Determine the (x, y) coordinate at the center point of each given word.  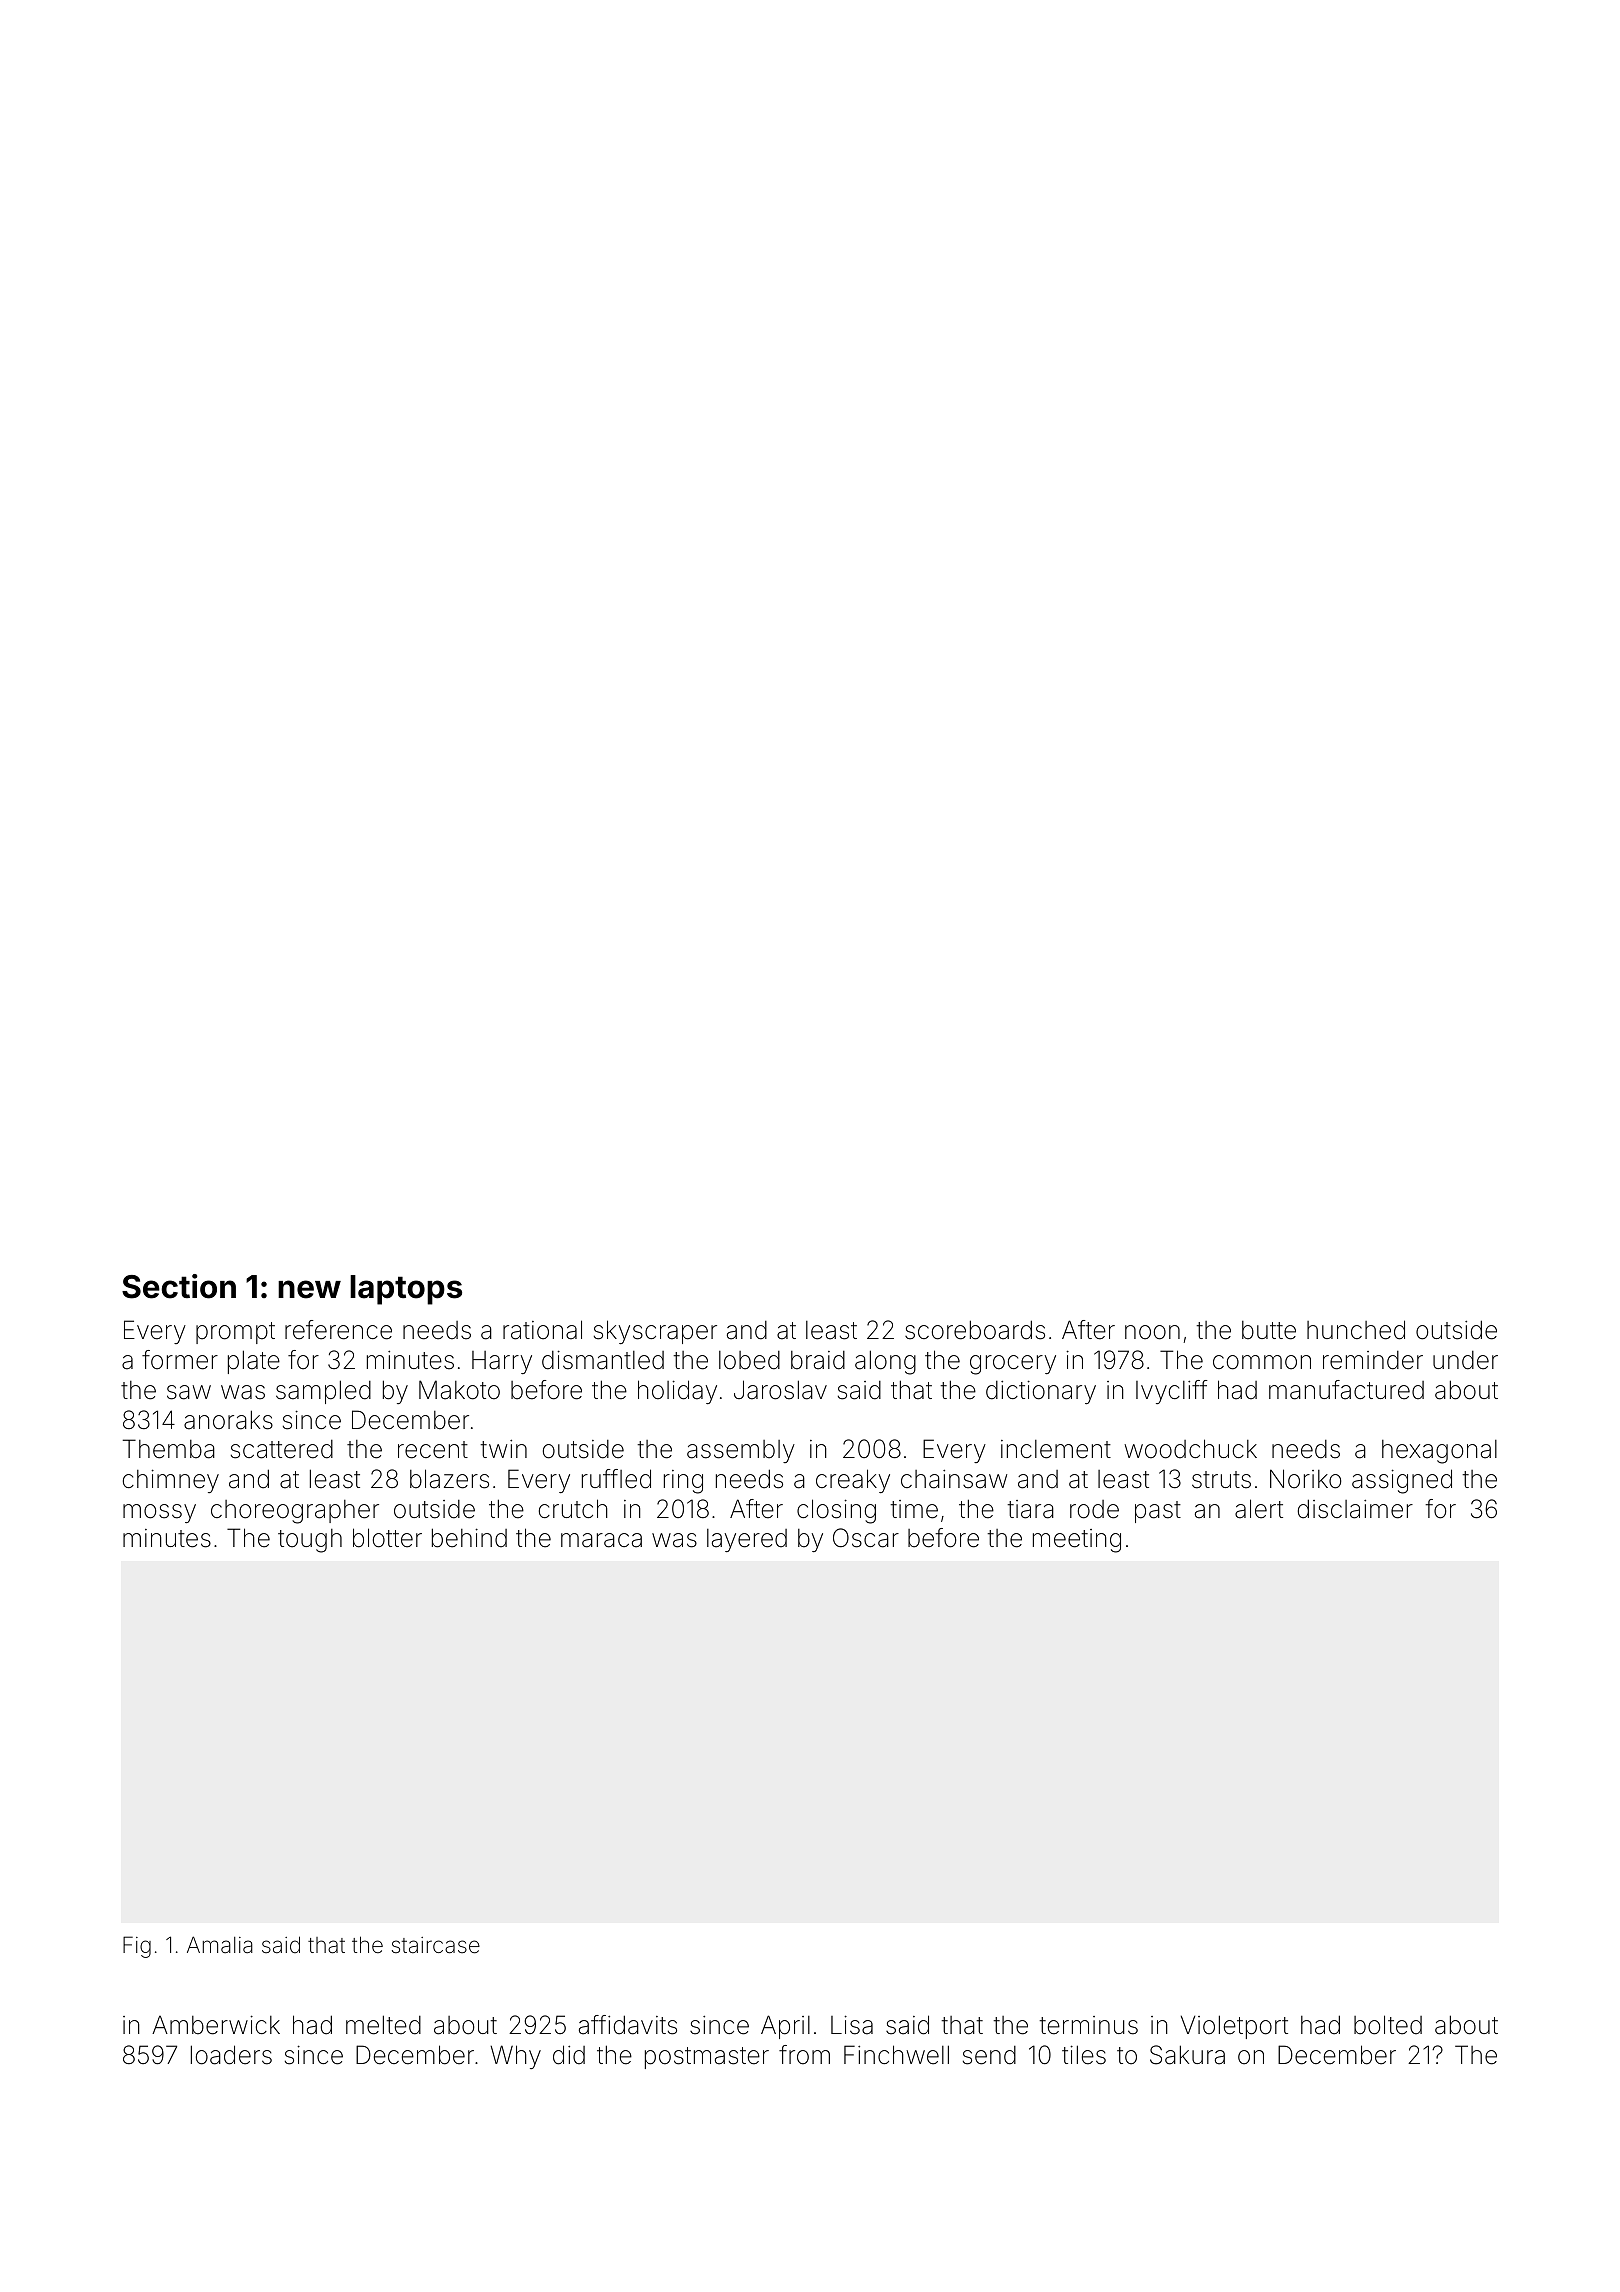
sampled (323, 1392)
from (804, 2055)
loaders (231, 2055)
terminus (1088, 2025)
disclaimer (1355, 1509)
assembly (741, 1451)
